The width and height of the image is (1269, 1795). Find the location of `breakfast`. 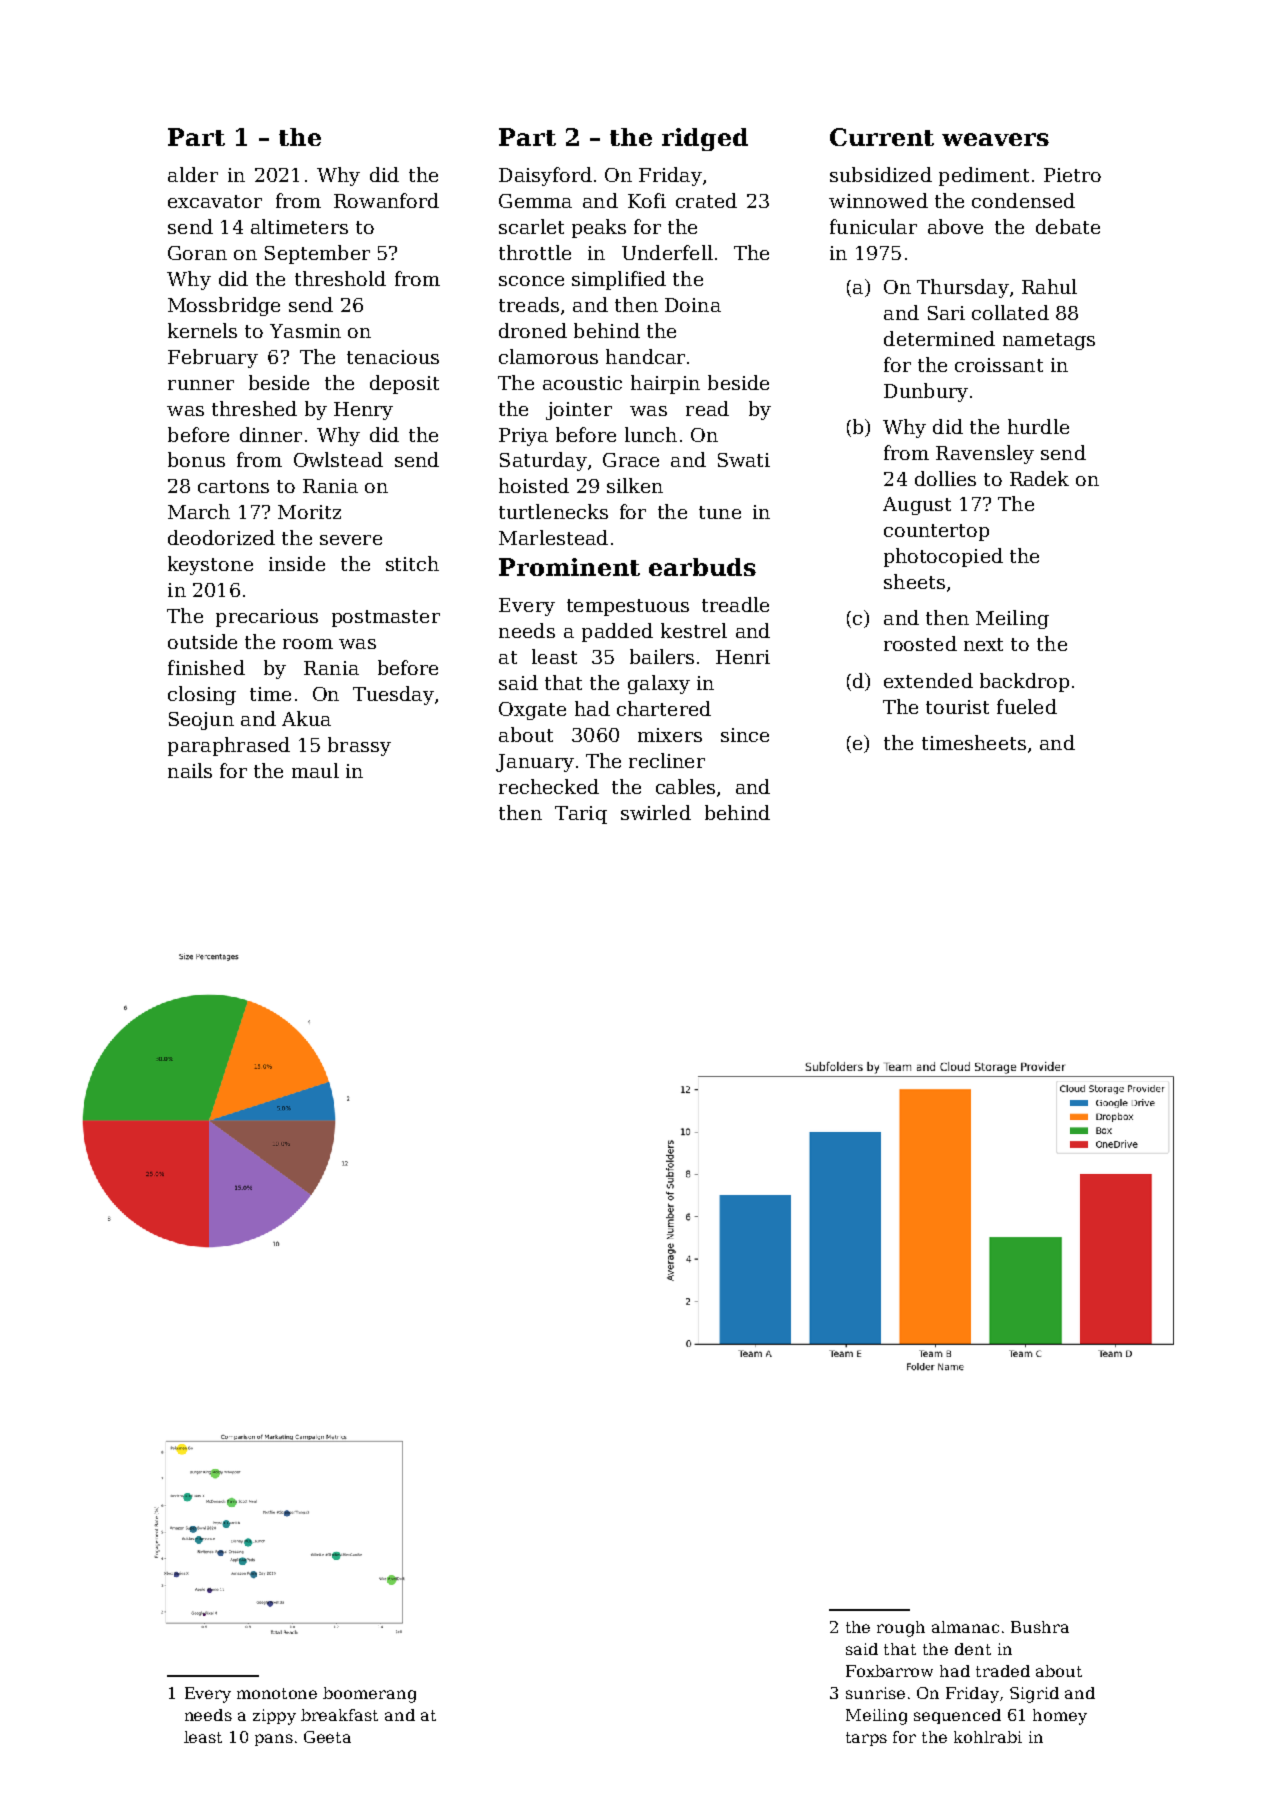

breakfast is located at coordinates (339, 1715).
